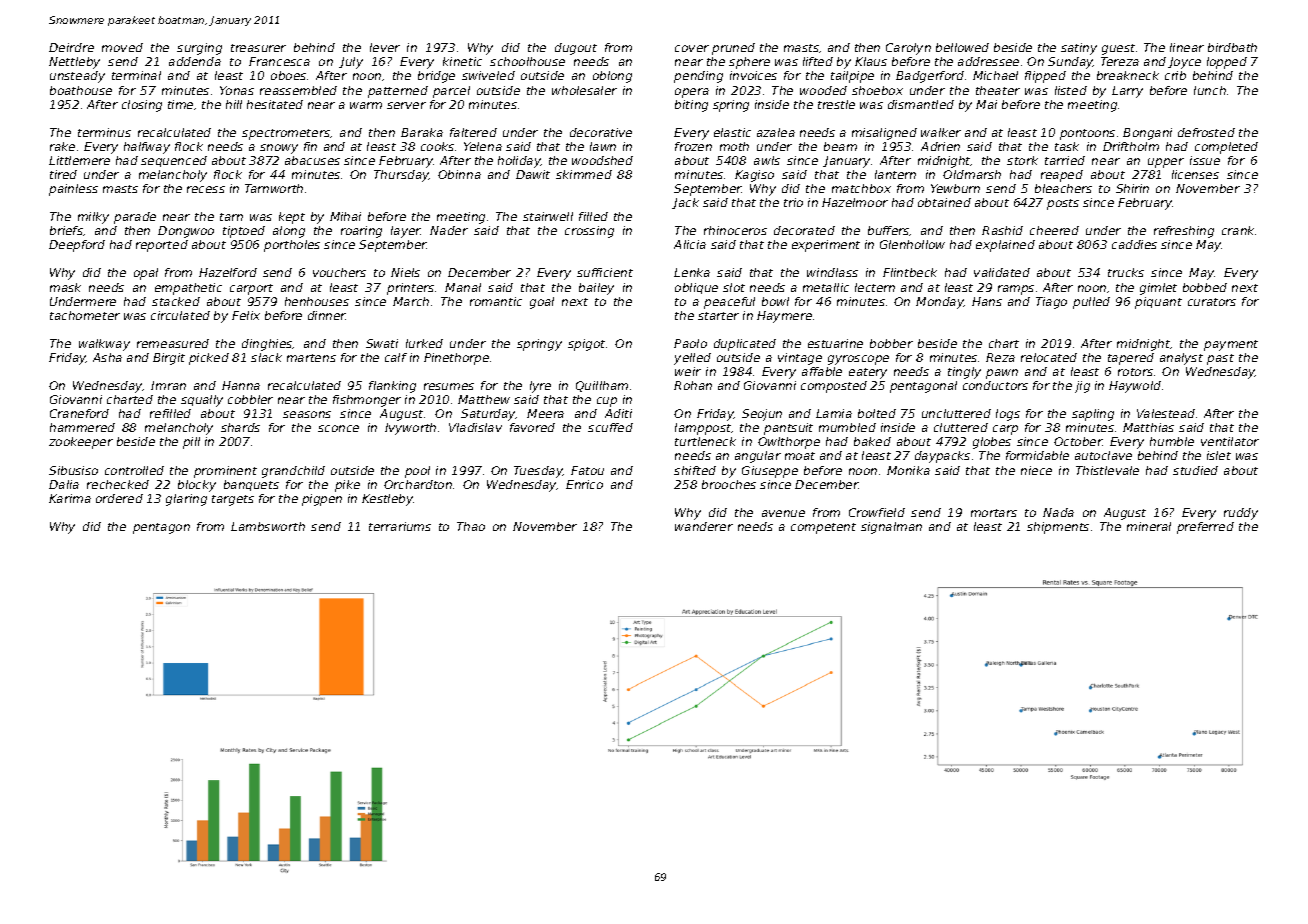 This document has width=1308, height=924. What do you see at coordinates (449, 230) in the document?
I see `Nader` at bounding box center [449, 230].
